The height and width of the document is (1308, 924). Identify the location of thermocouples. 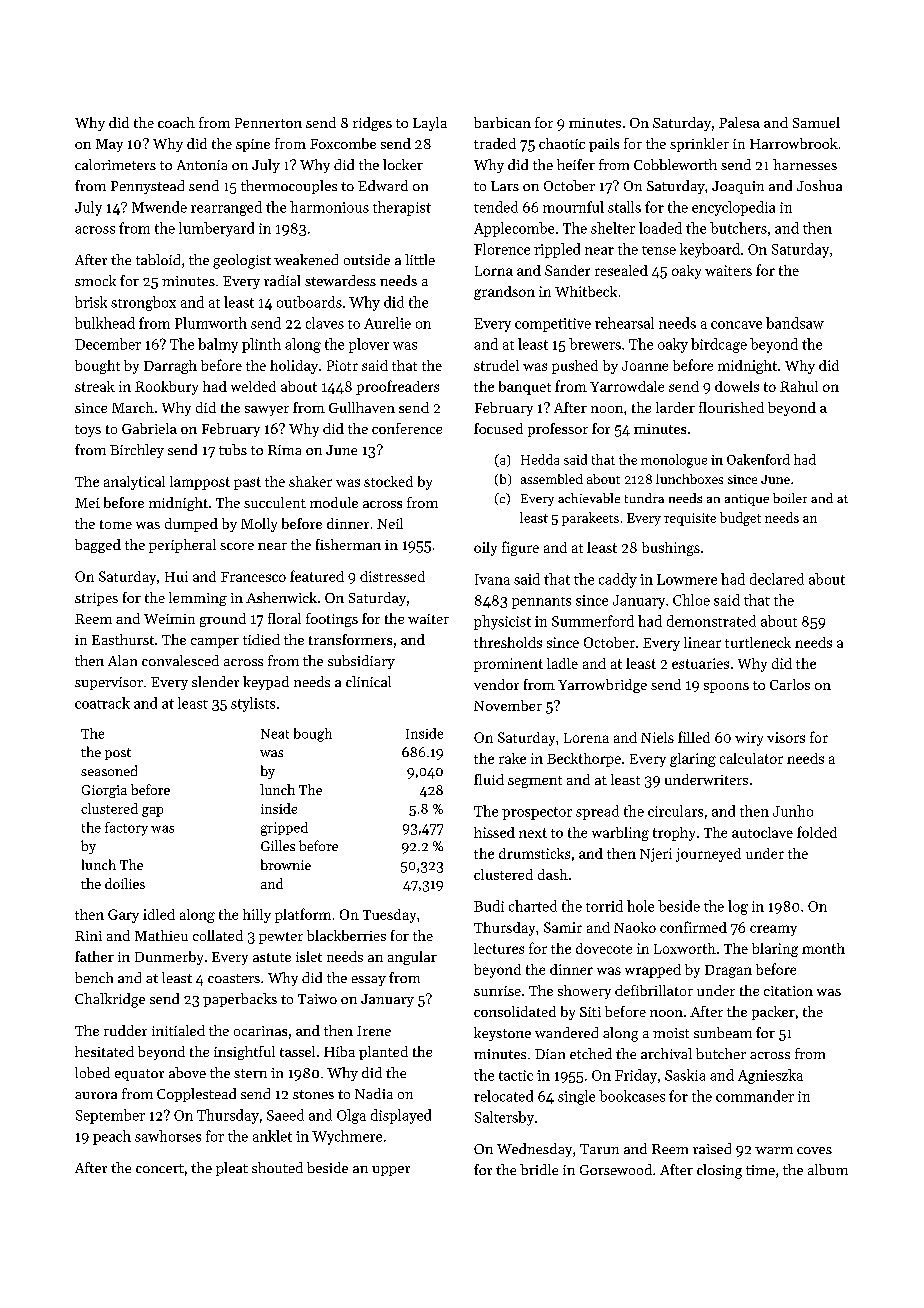
(289, 187).
